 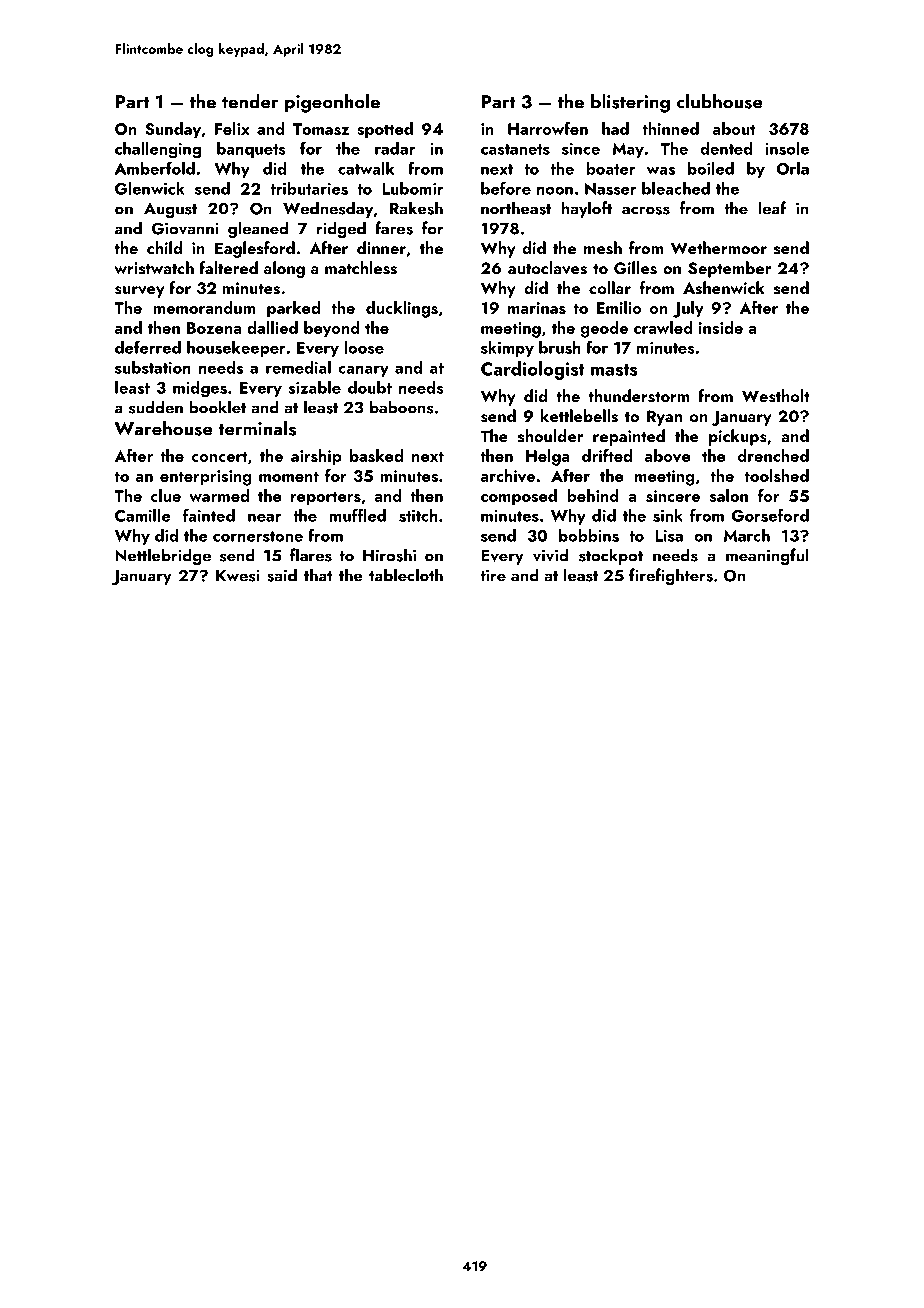 I want to click on catwalk, so click(x=366, y=168).
